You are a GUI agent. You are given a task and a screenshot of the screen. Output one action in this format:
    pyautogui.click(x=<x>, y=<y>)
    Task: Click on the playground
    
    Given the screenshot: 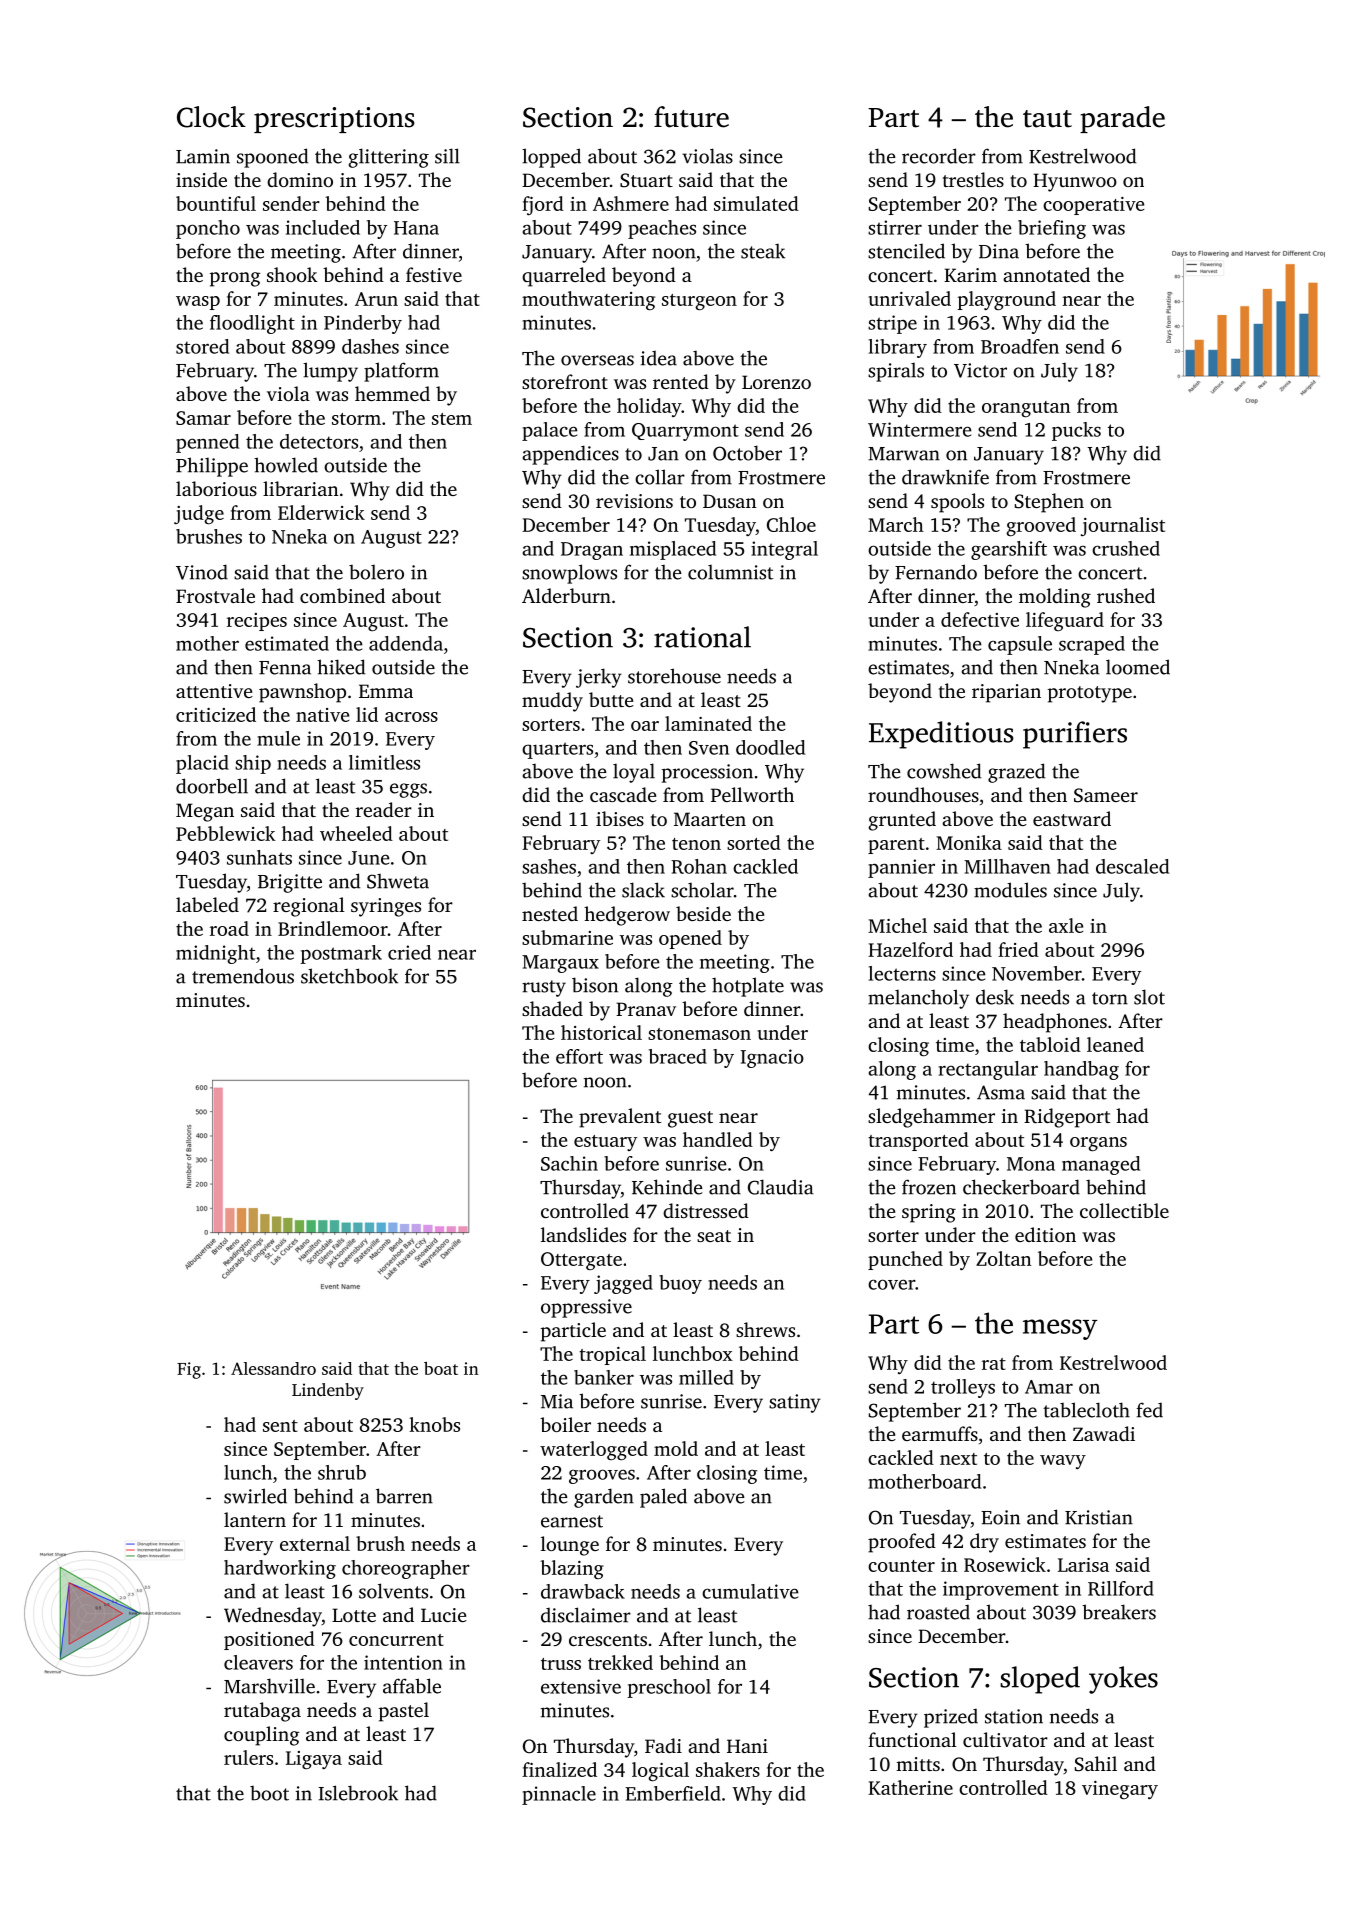 What is the action you would take?
    pyautogui.click(x=1007, y=300)
